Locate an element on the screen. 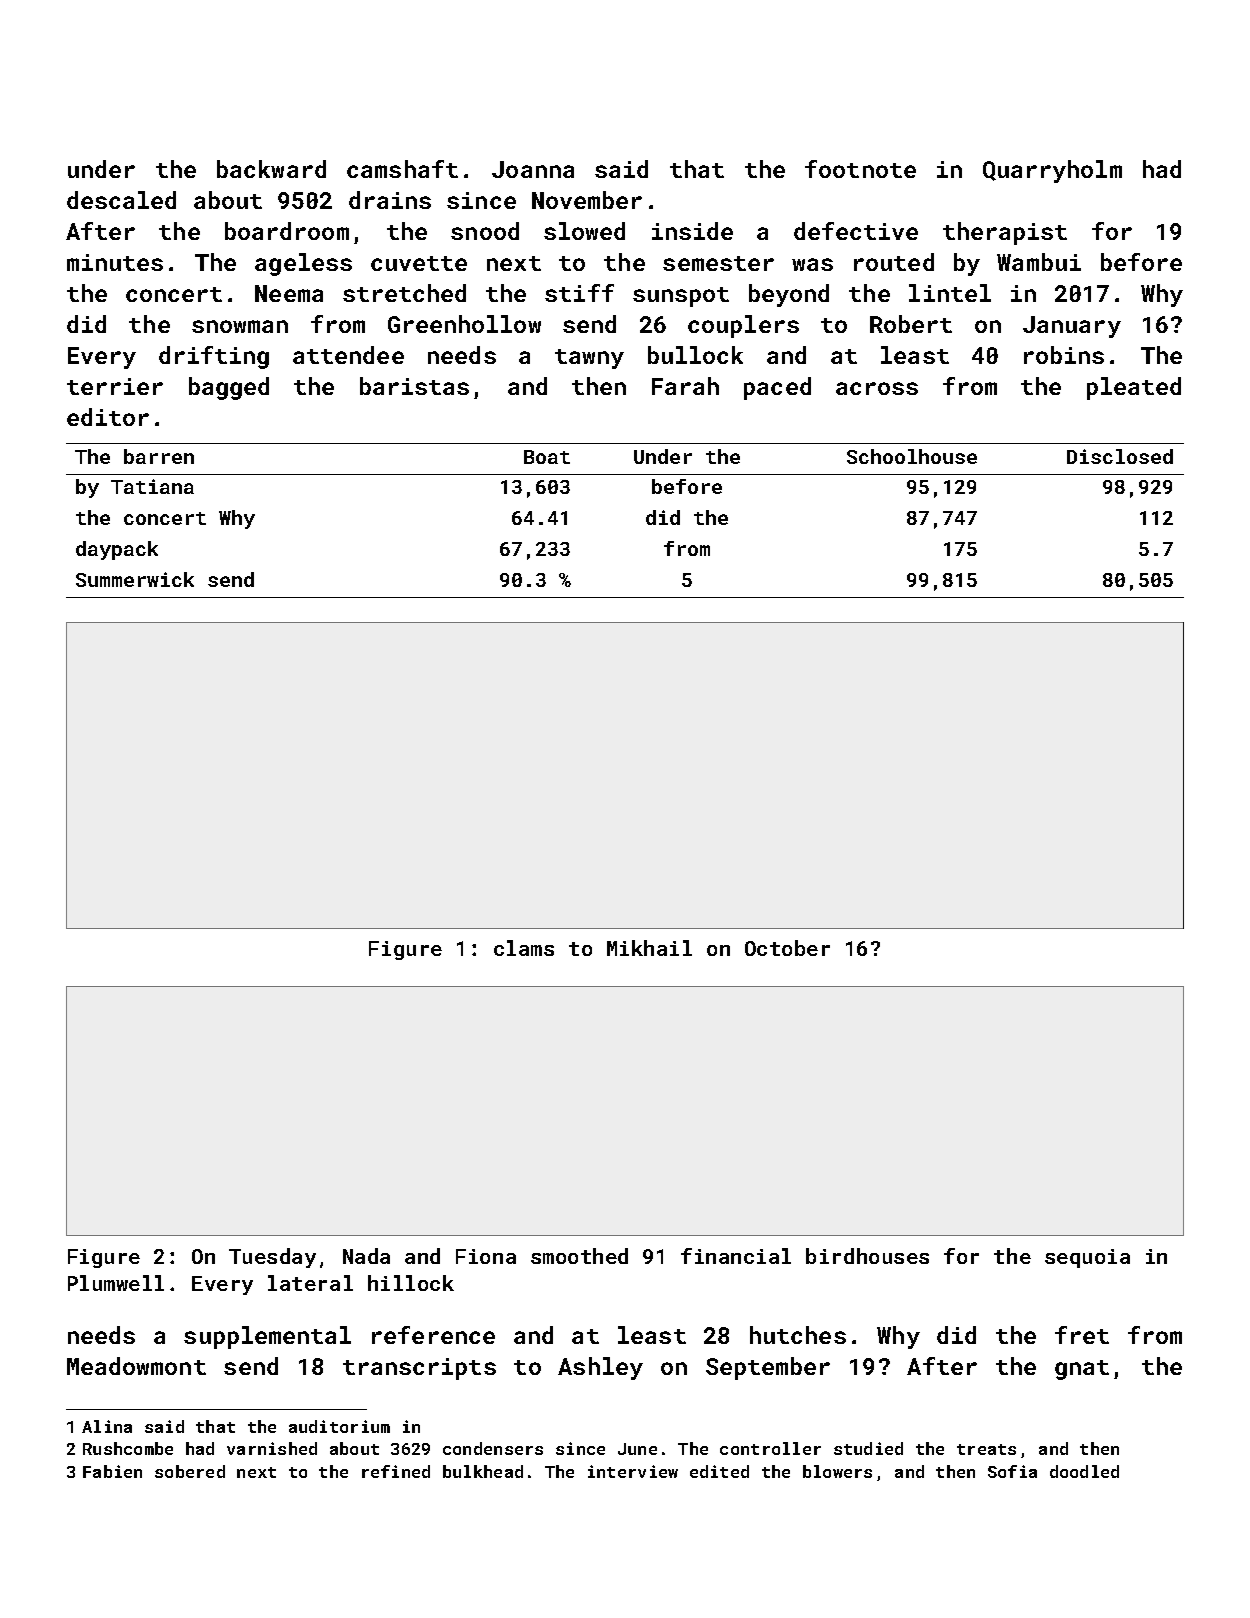 This screenshot has width=1250, height=1618. Boat is located at coordinates (547, 457).
